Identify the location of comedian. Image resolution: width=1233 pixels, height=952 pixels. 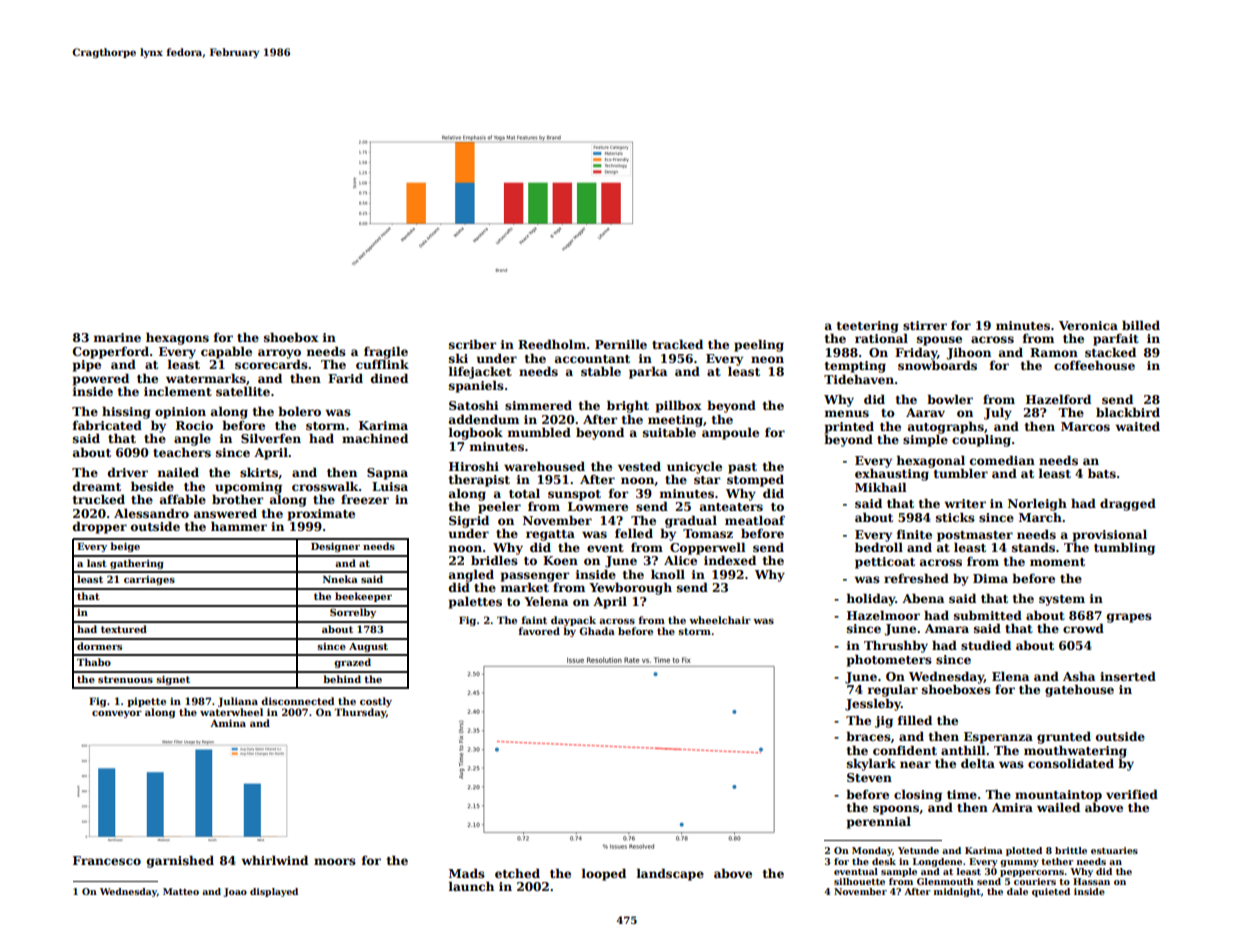
(1002, 460).
